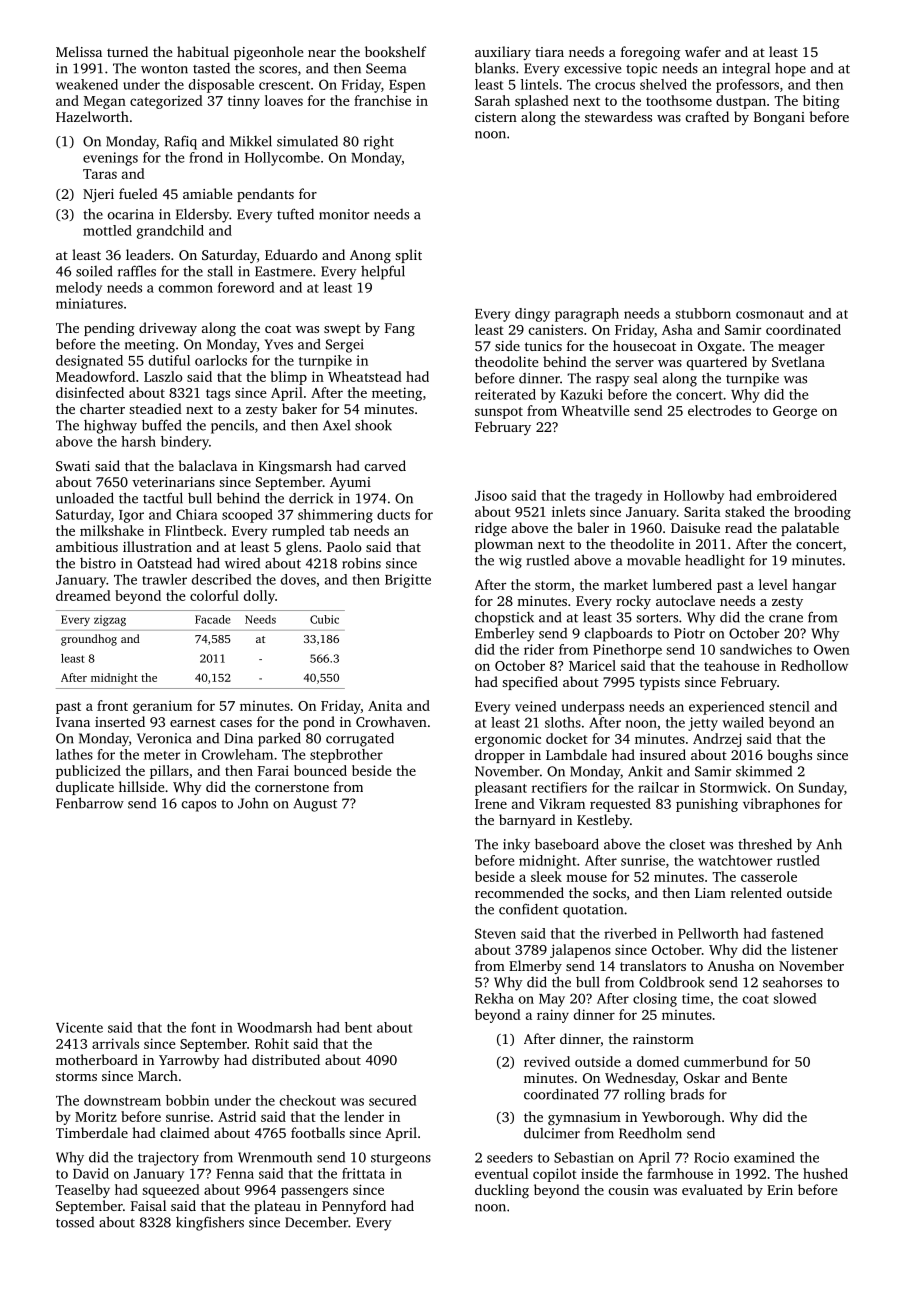  I want to click on brooding, so click(822, 513).
